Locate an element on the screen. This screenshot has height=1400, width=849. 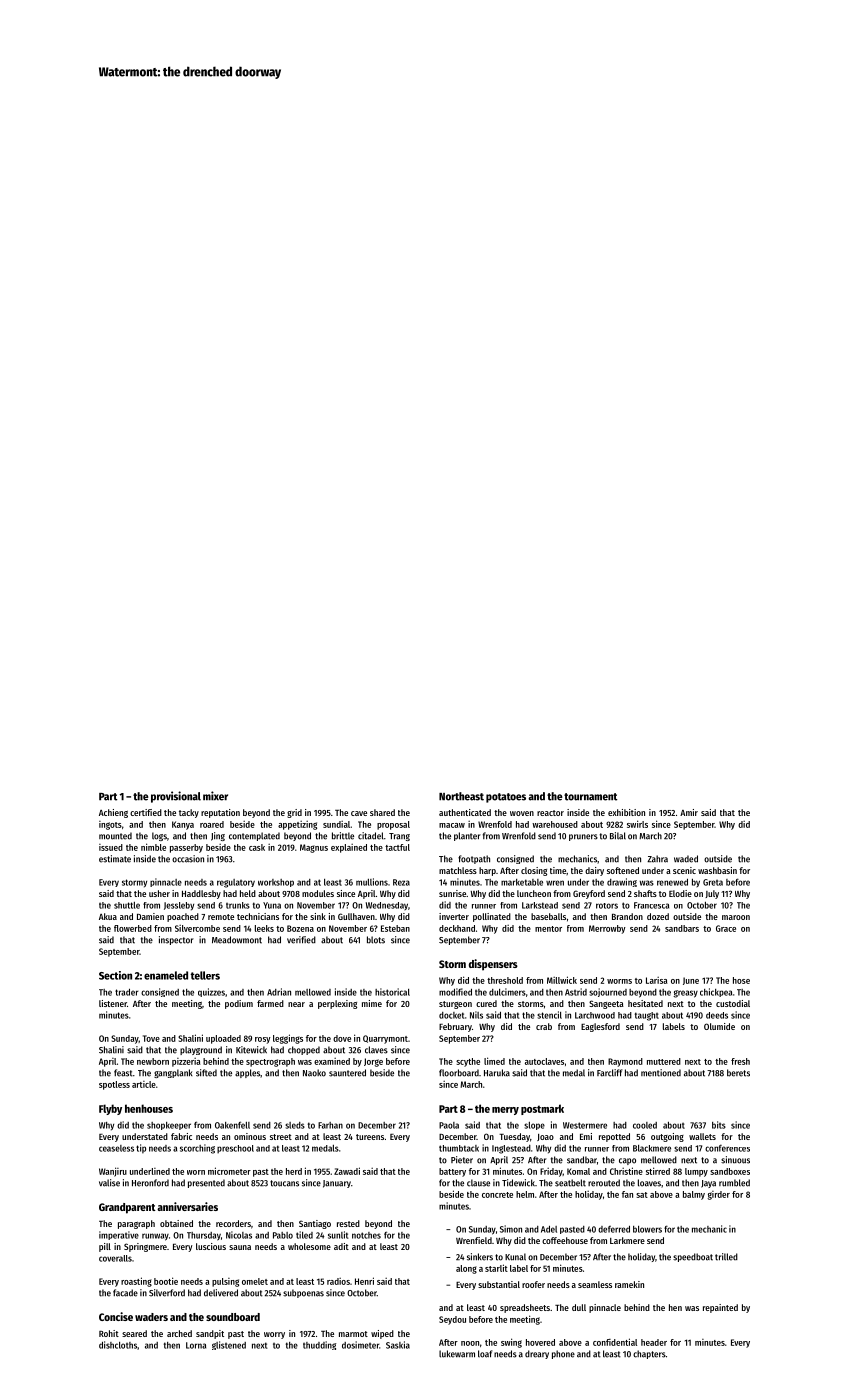
valise is located at coordinates (109, 1183).
